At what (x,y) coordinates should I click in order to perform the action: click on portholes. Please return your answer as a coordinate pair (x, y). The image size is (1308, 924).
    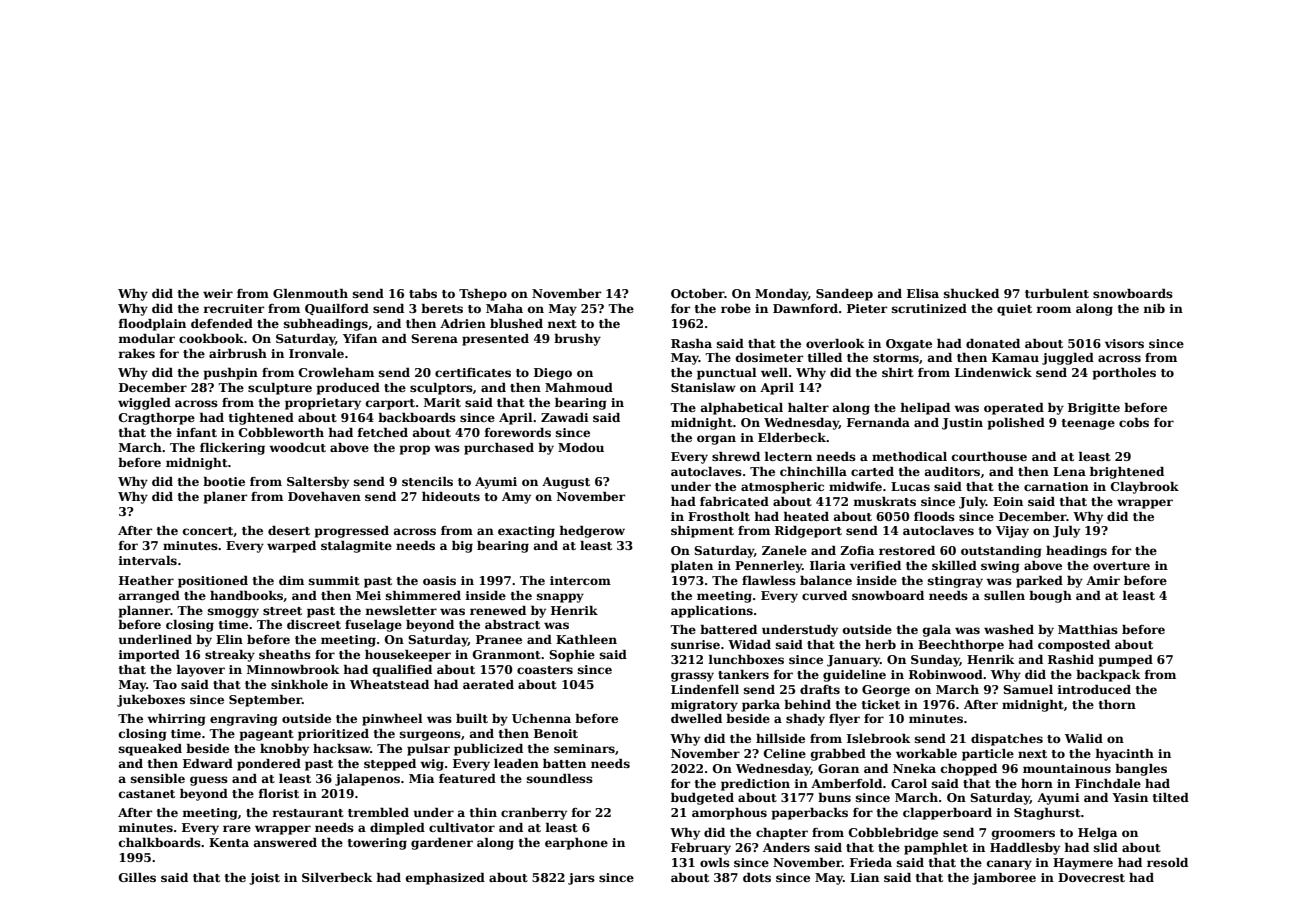
    Looking at the image, I should click on (1124, 374).
